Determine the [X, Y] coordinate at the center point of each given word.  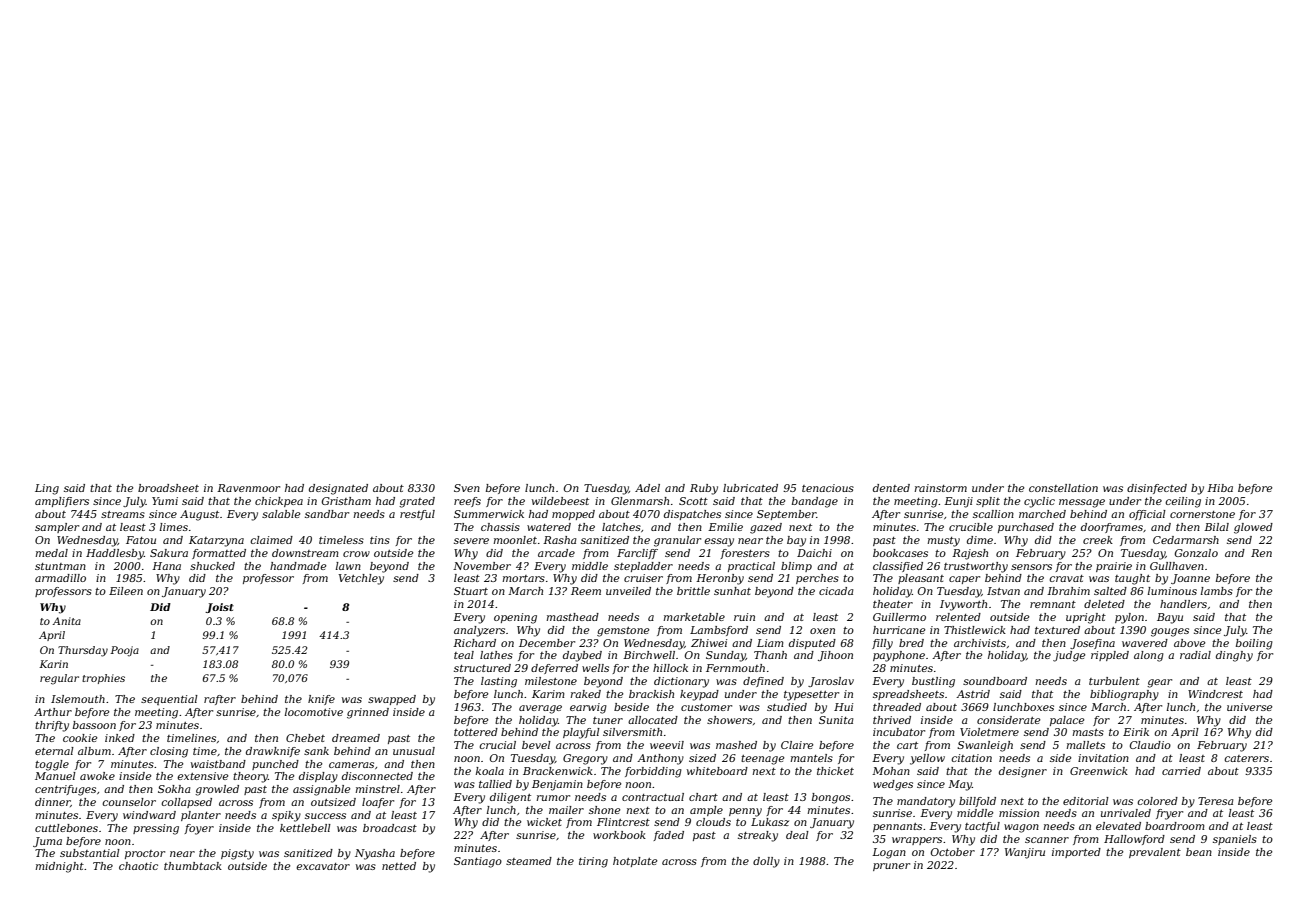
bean [1199, 852]
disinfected [1157, 489]
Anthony [660, 759]
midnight [59, 867]
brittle [693, 591]
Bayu [1170, 618]
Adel [647, 488]
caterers [1246, 758]
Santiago [478, 862]
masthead [572, 617]
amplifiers [62, 502]
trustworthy [976, 567]
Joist [219, 608]
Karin [53, 664]
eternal [54, 751]
